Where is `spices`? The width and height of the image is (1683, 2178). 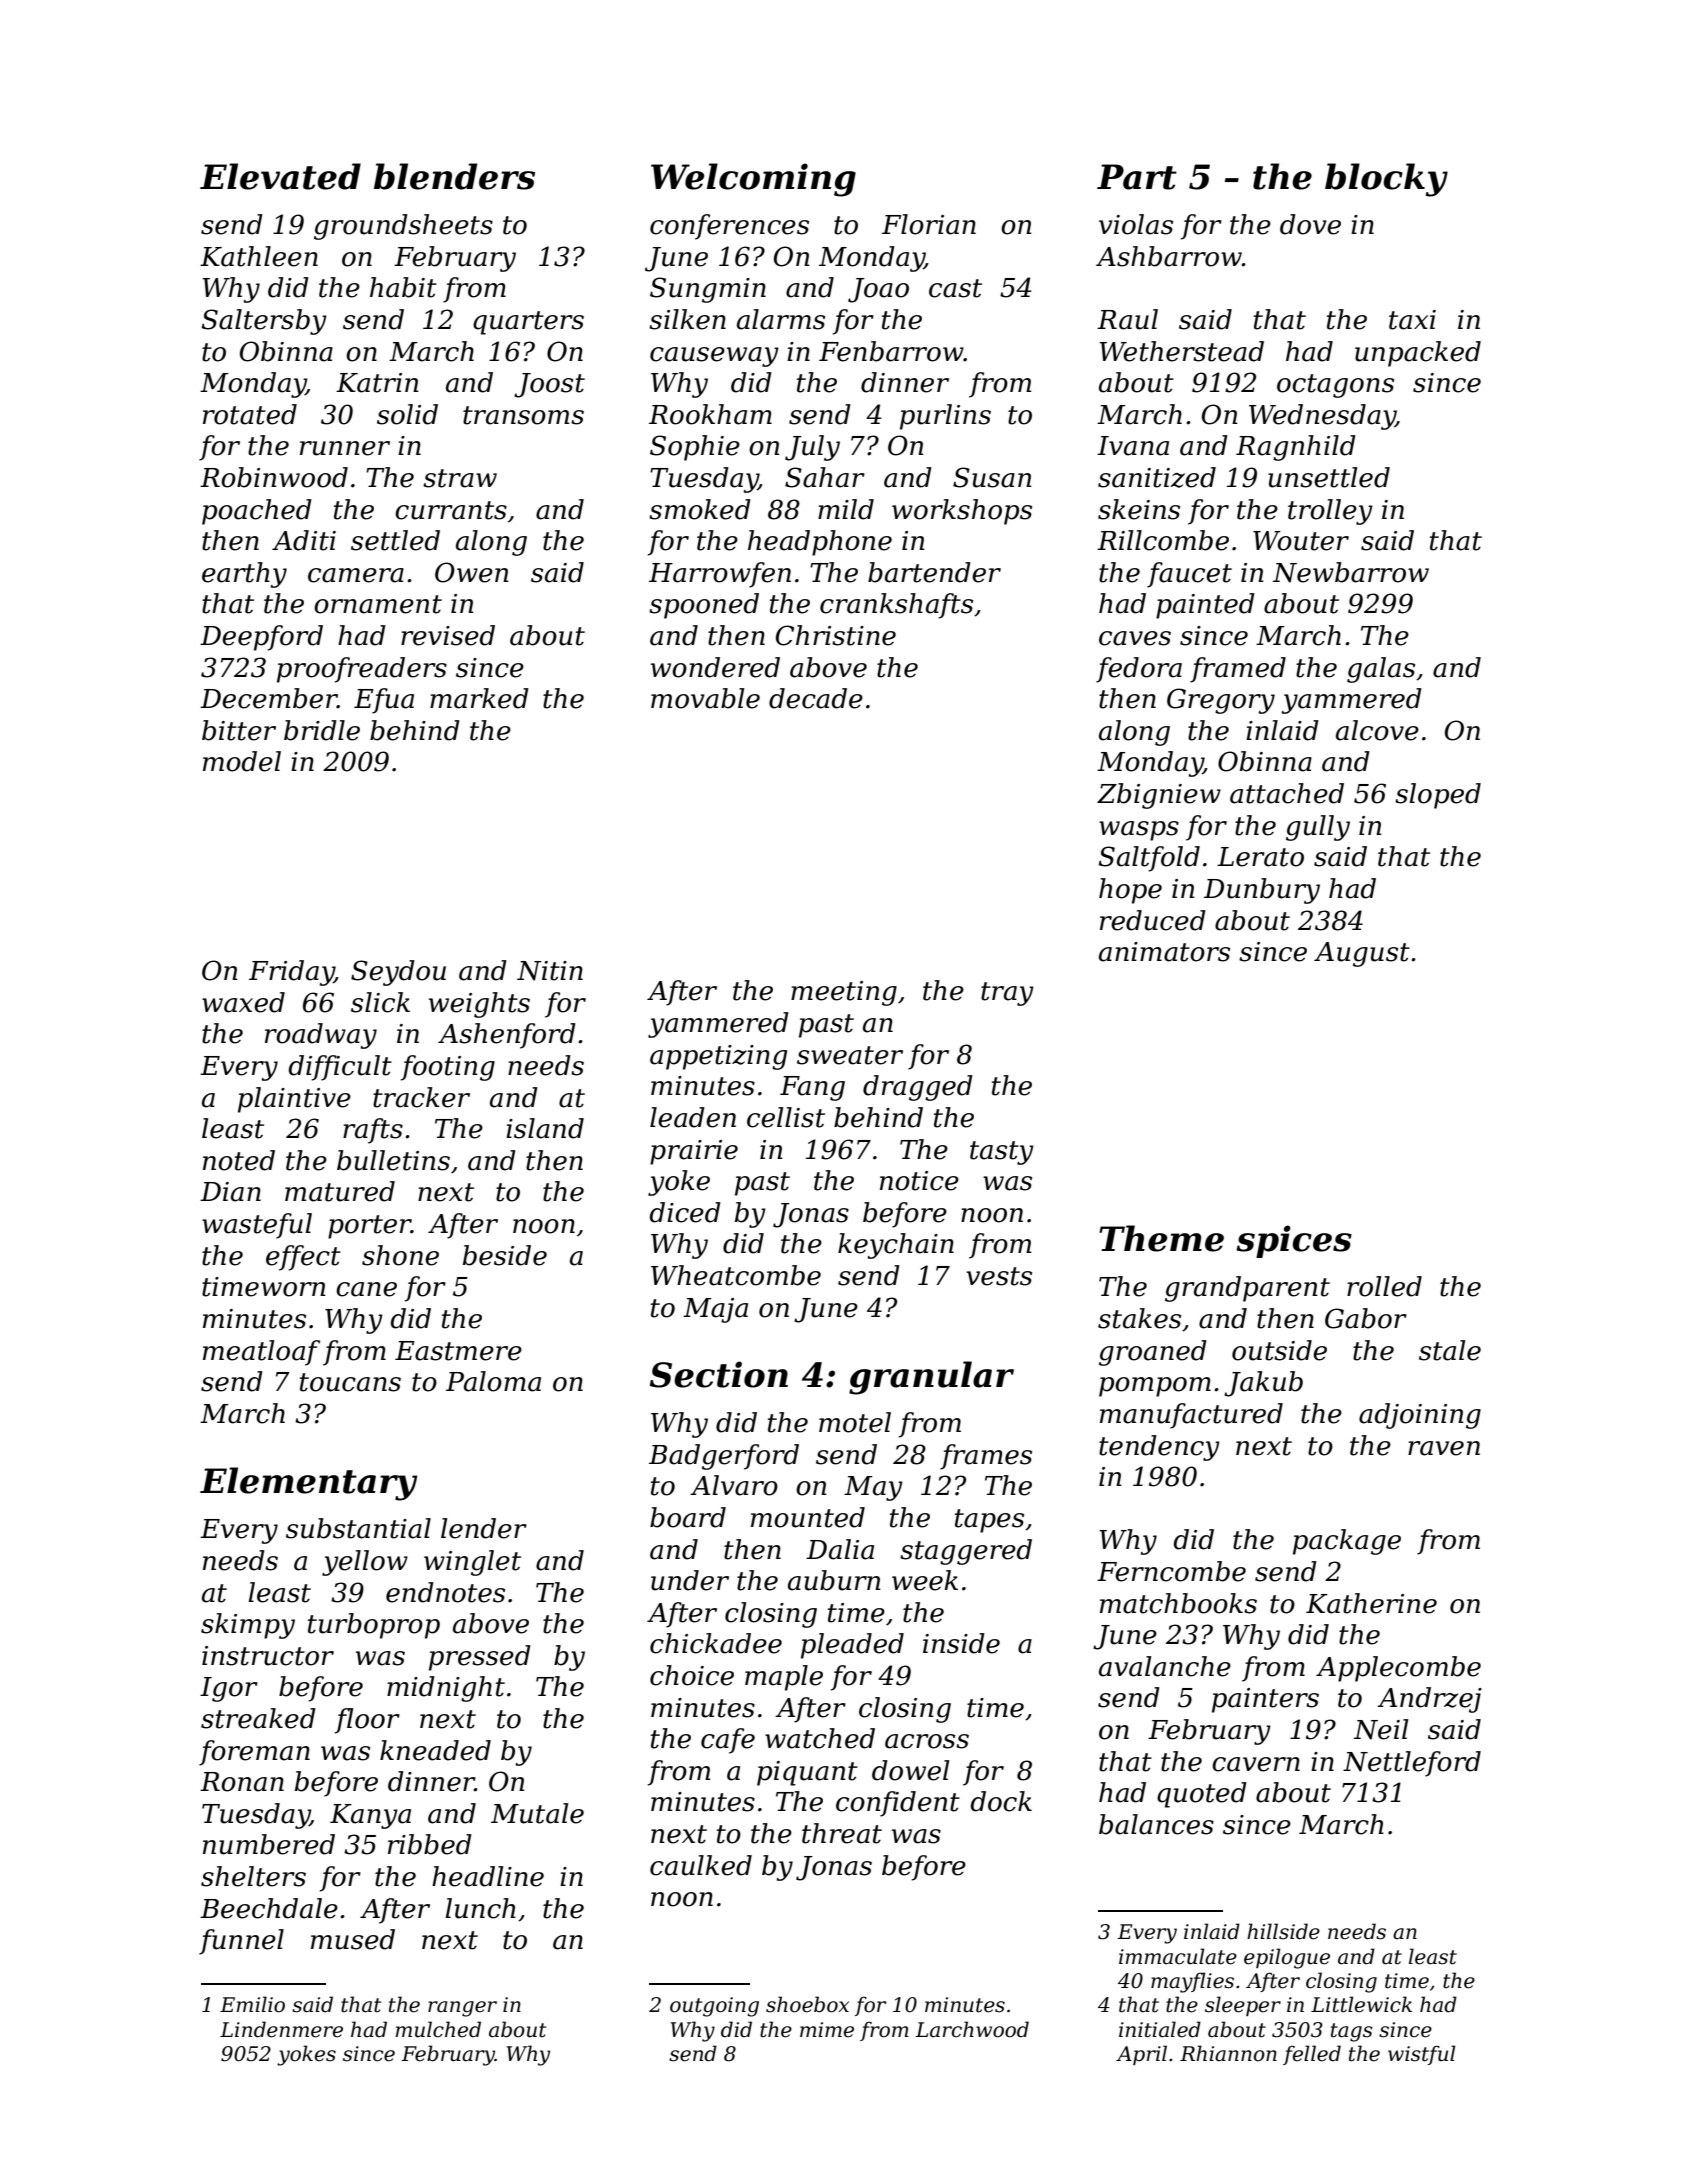
spices is located at coordinates (1294, 1241).
